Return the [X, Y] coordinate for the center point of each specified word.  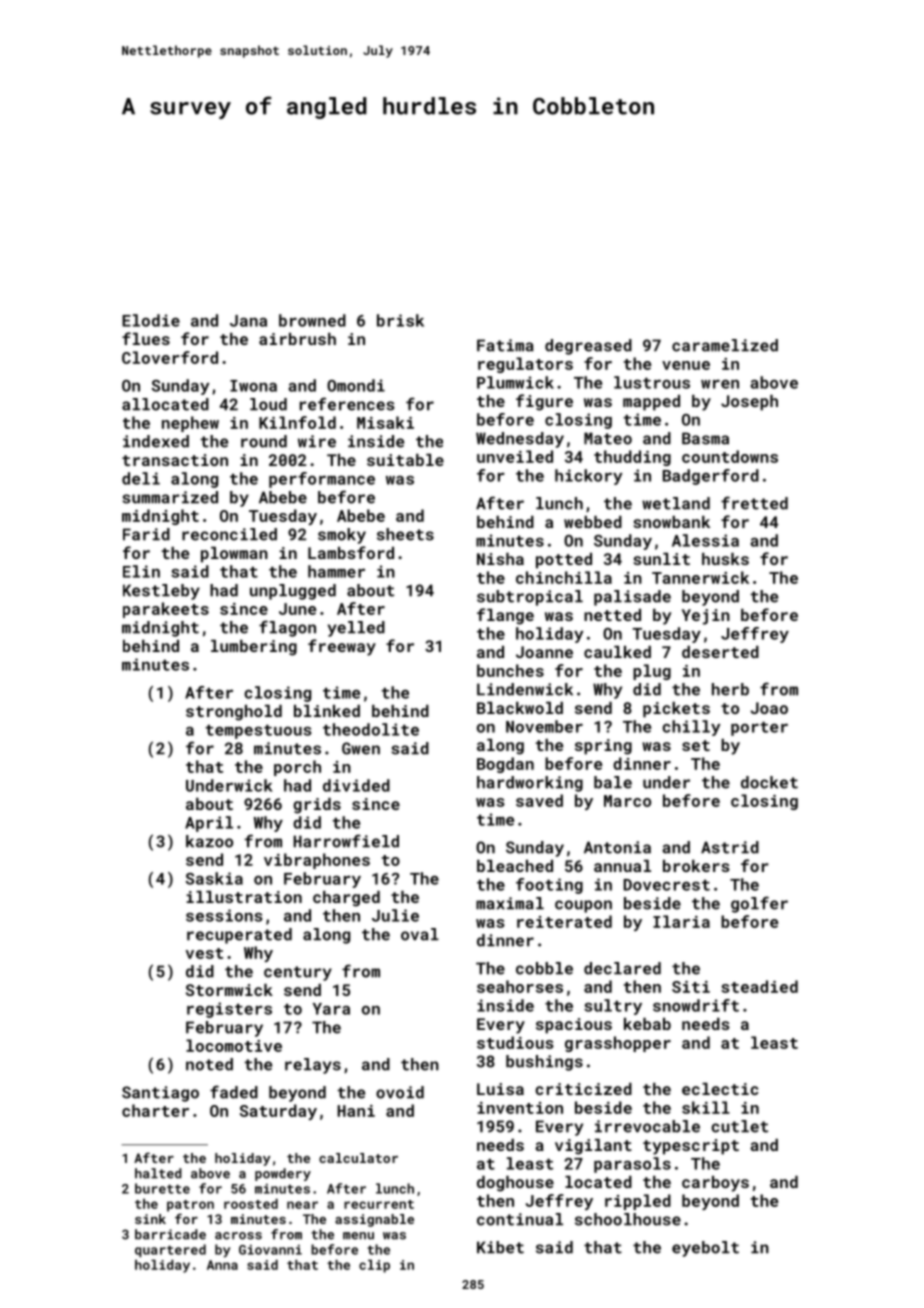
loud [268, 404]
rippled [638, 1202]
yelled [356, 629]
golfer [759, 904]
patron [190, 1206]
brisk [400, 320]
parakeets [166, 610]
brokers [696, 866]
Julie [395, 915]
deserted [720, 652]
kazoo [209, 841]
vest [204, 953]
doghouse [515, 1184]
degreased [588, 347]
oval [420, 934]
